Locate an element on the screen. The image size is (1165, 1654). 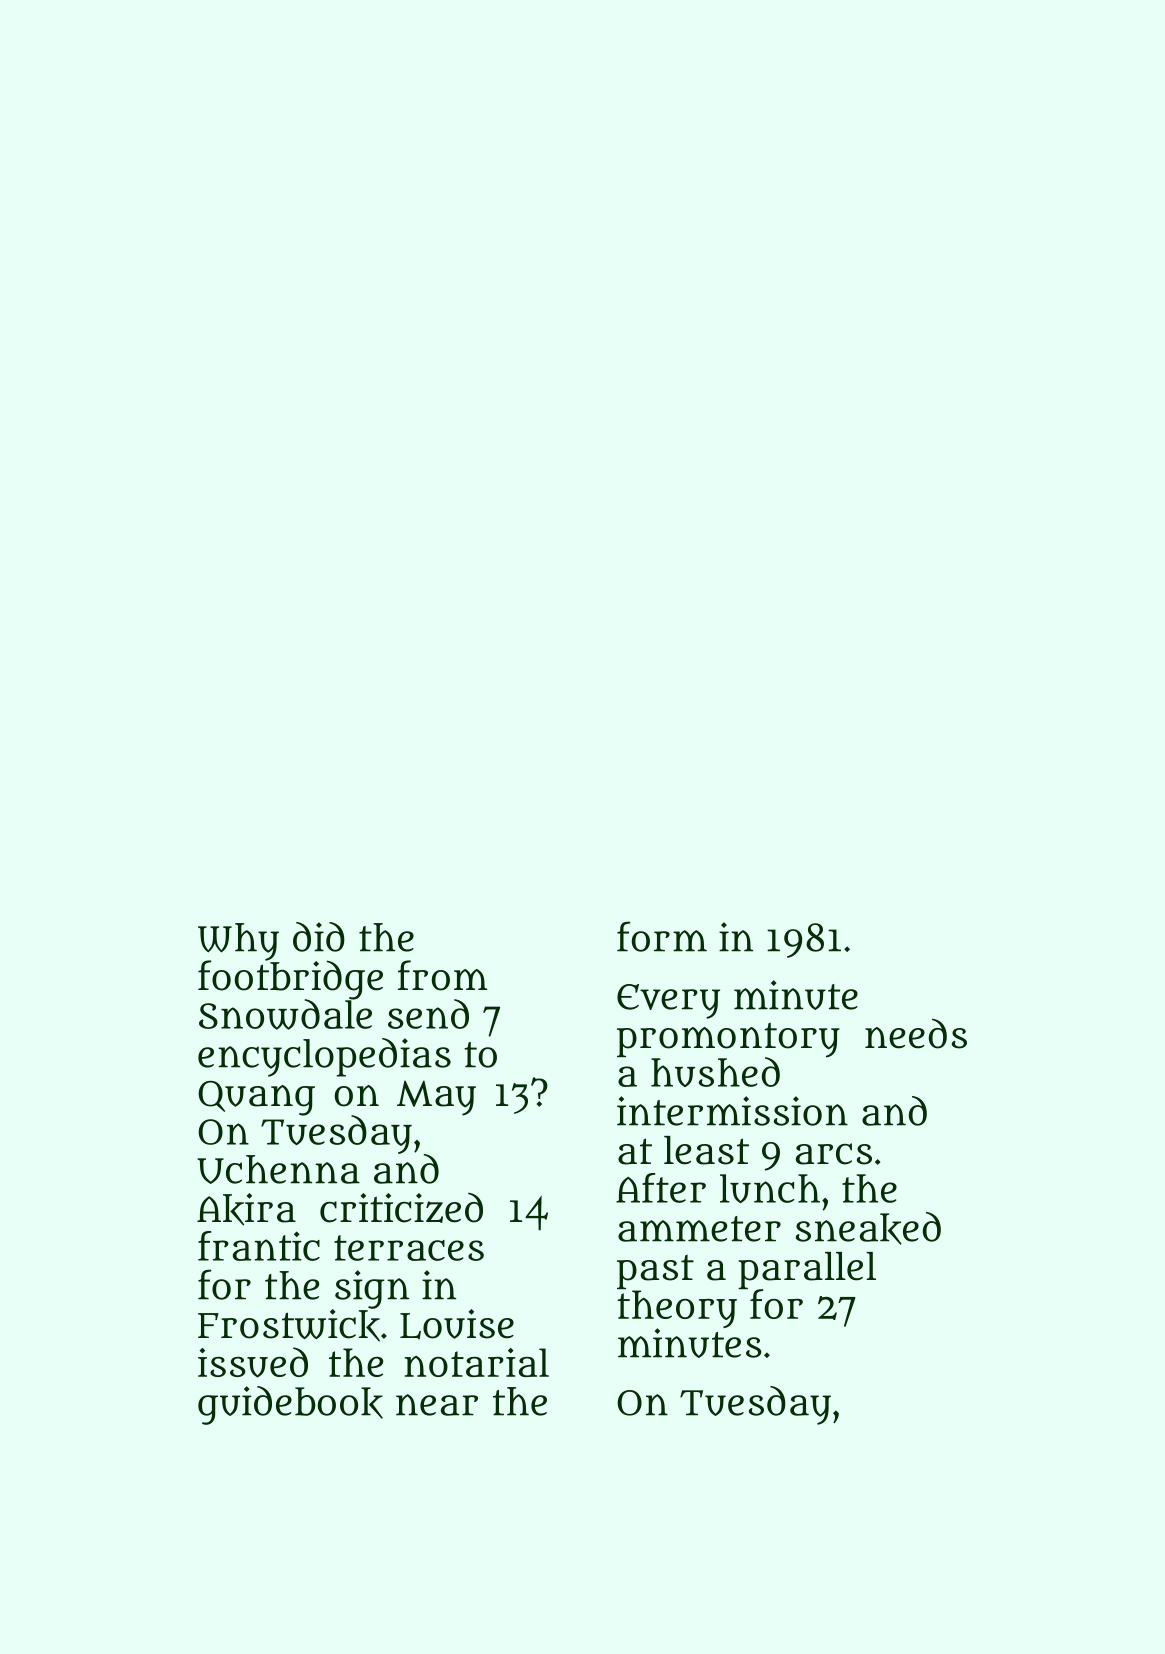
form is located at coordinates (662, 936).
